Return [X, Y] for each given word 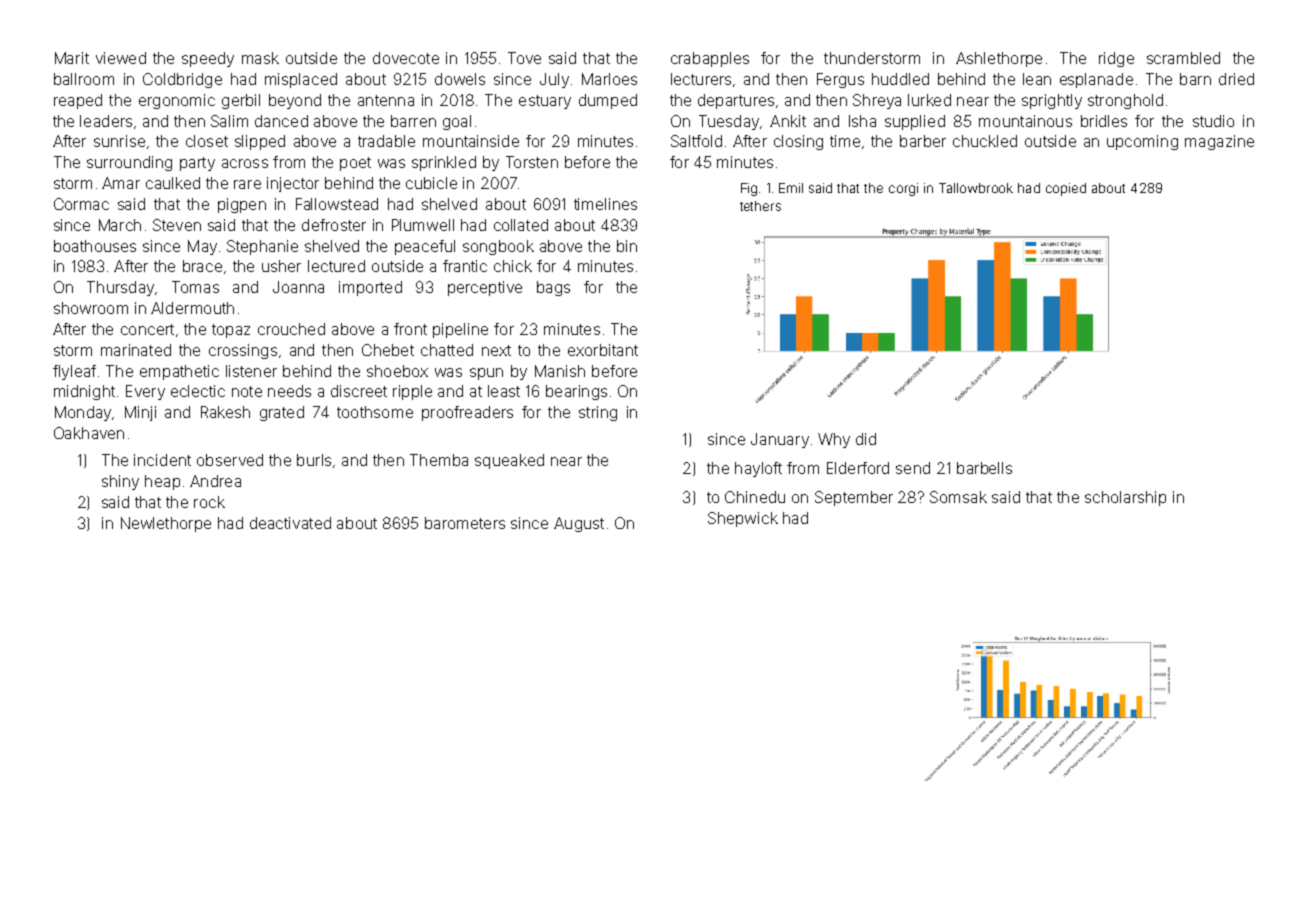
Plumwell [423, 225]
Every [145, 392]
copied [1066, 189]
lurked [929, 100]
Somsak [958, 497]
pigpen [242, 205]
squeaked [509, 461]
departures [736, 101]
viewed [121, 58]
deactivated [290, 523]
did [866, 439]
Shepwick [743, 519]
